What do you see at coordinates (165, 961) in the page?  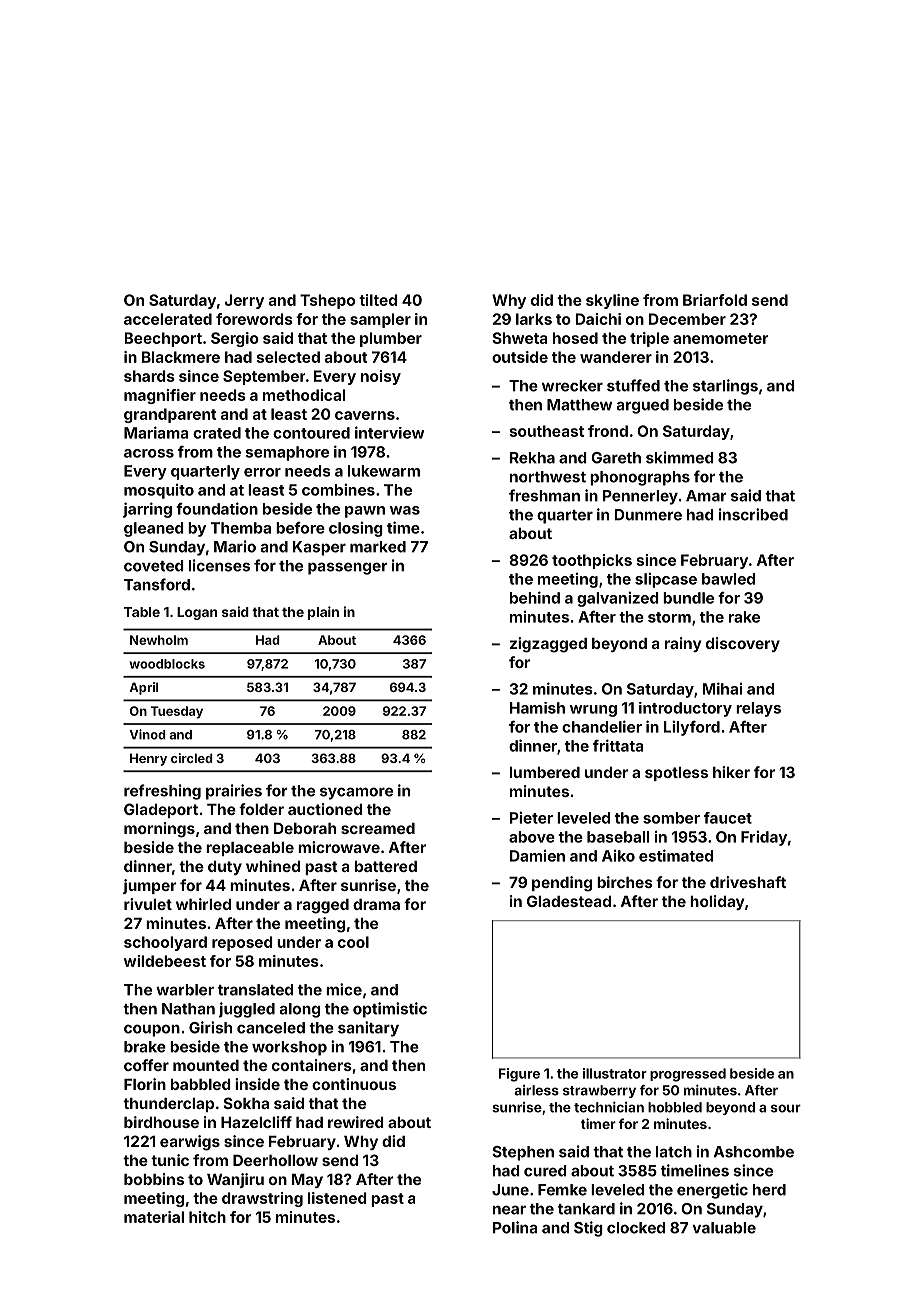 I see `wildebeest` at bounding box center [165, 961].
